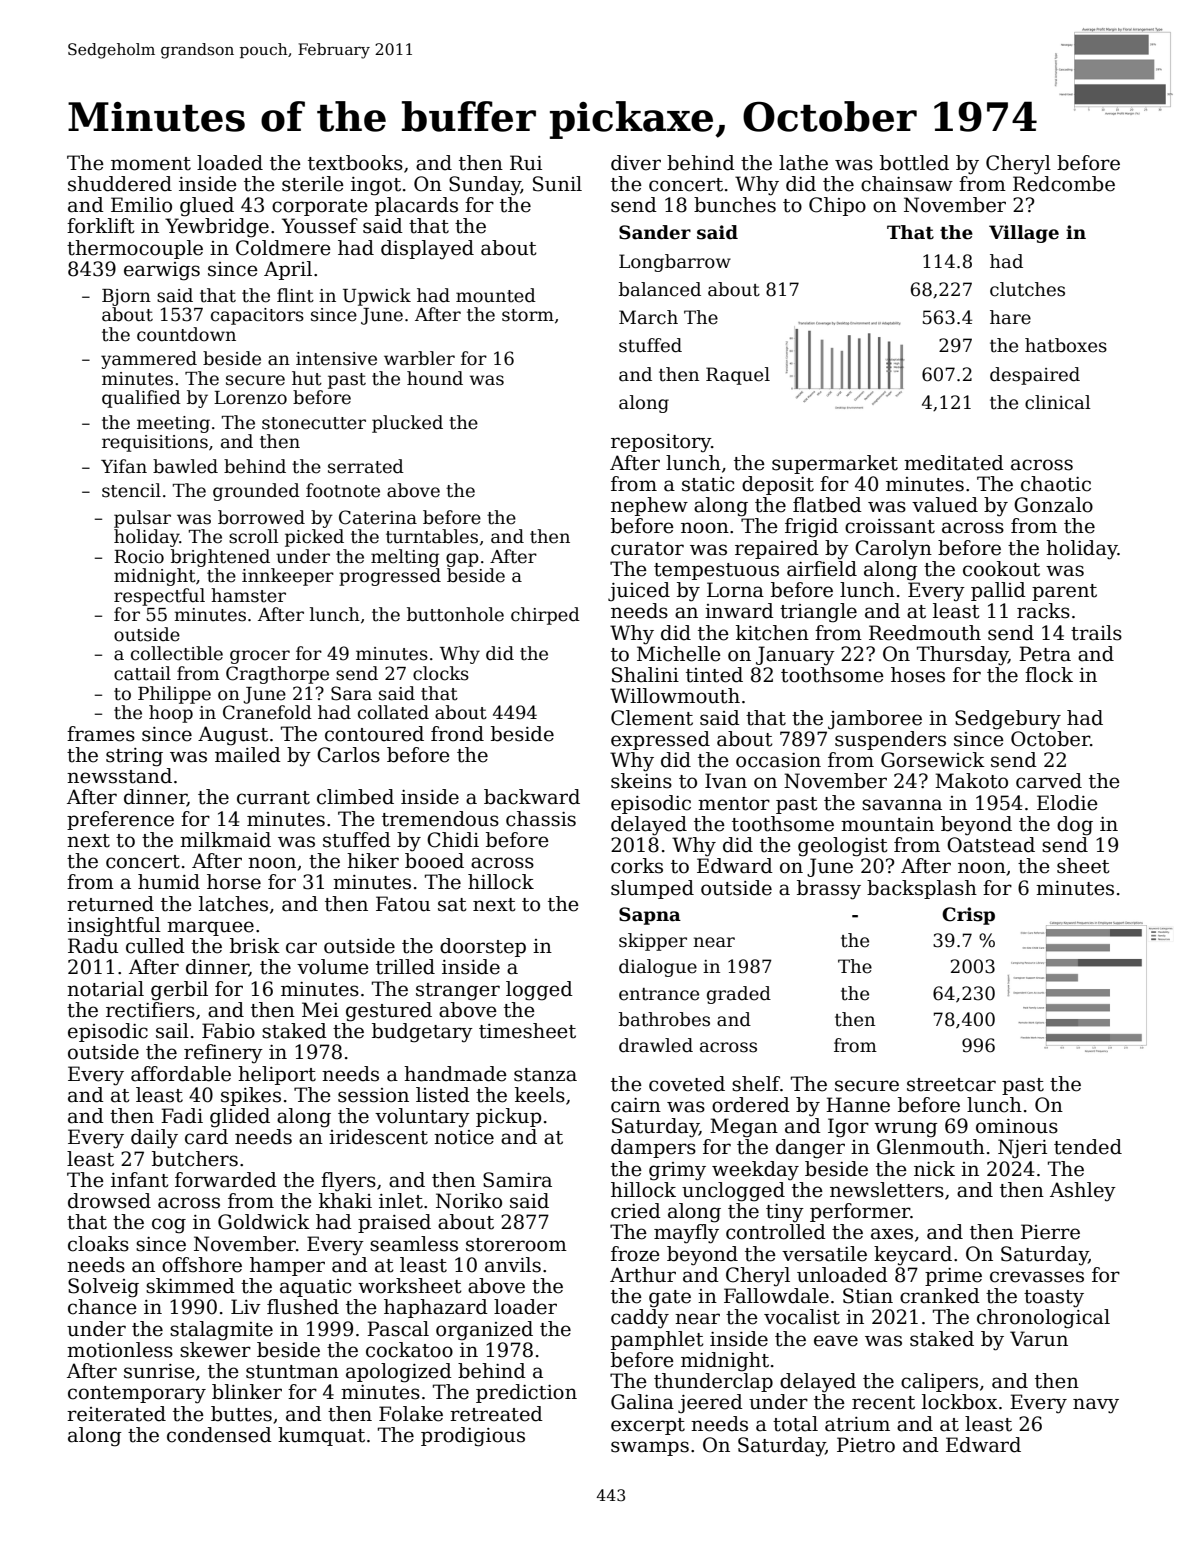 This image has height=1544, width=1193. I want to click on chainsaw, so click(907, 184).
